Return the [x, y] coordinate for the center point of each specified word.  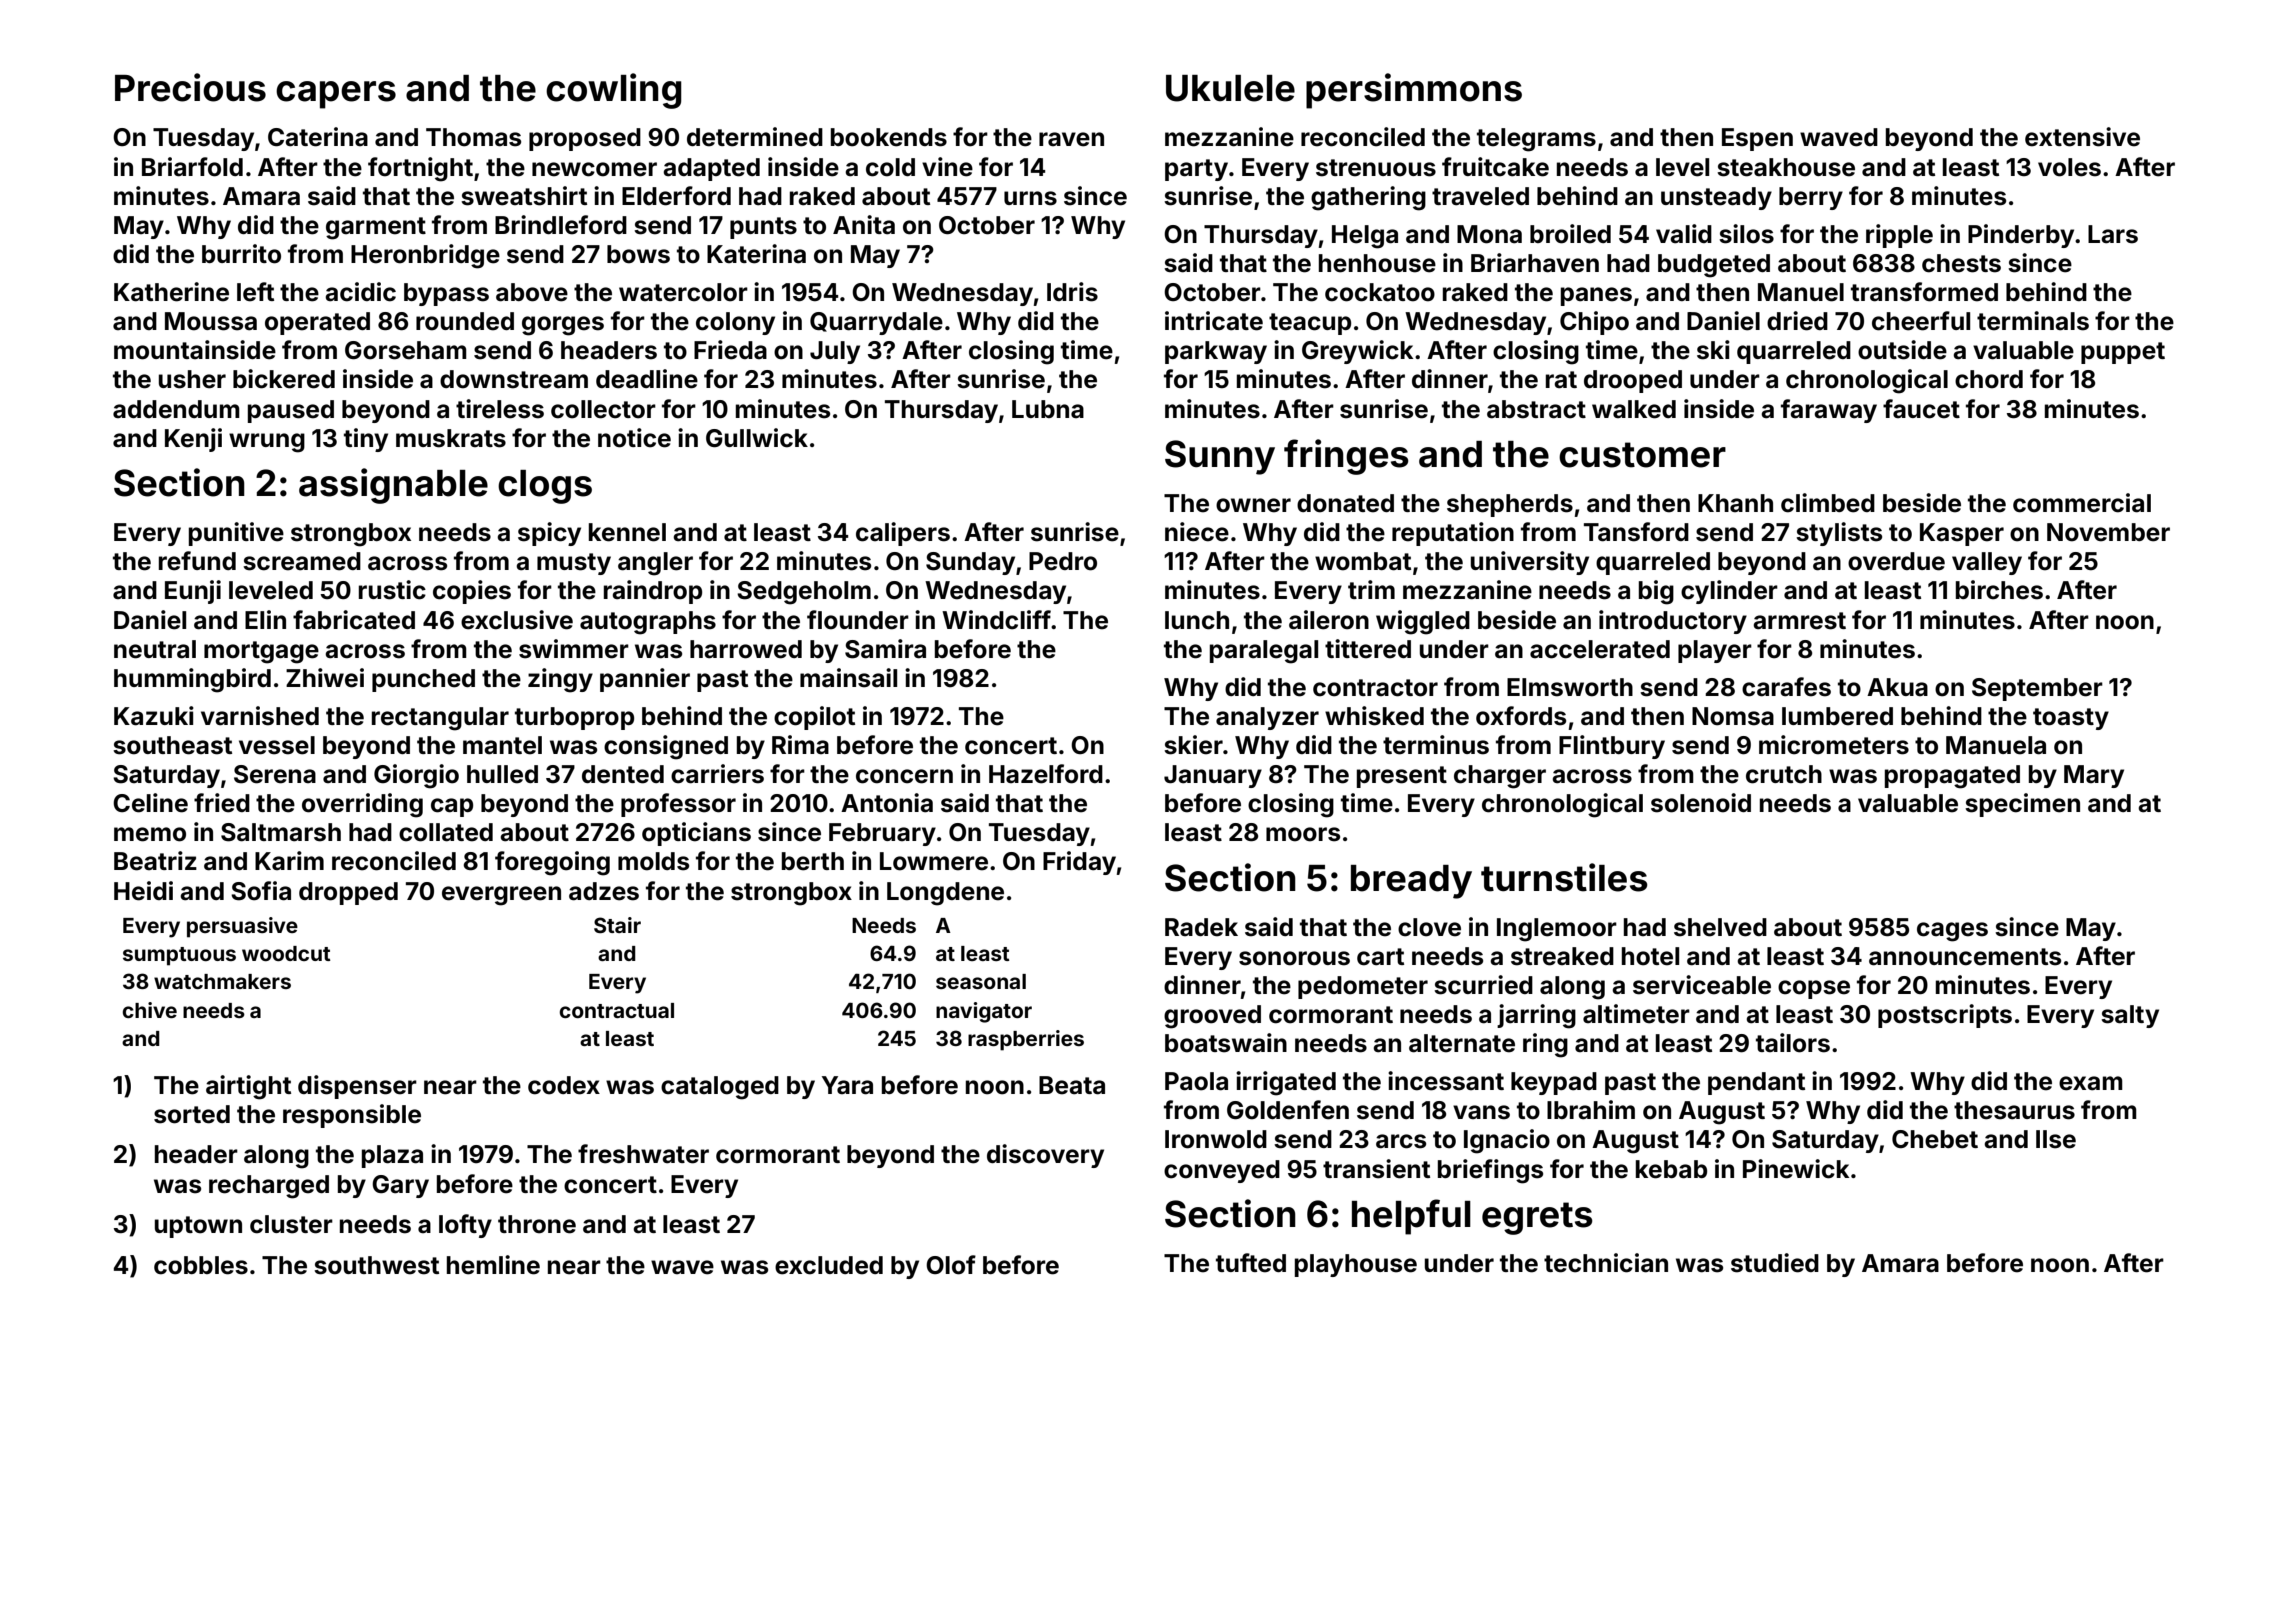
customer [1642, 455]
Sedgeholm [804, 593]
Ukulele [1230, 88]
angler [655, 564]
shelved [1720, 927]
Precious [190, 87]
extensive [2082, 137]
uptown [198, 1227]
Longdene [945, 894]
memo [150, 834]
